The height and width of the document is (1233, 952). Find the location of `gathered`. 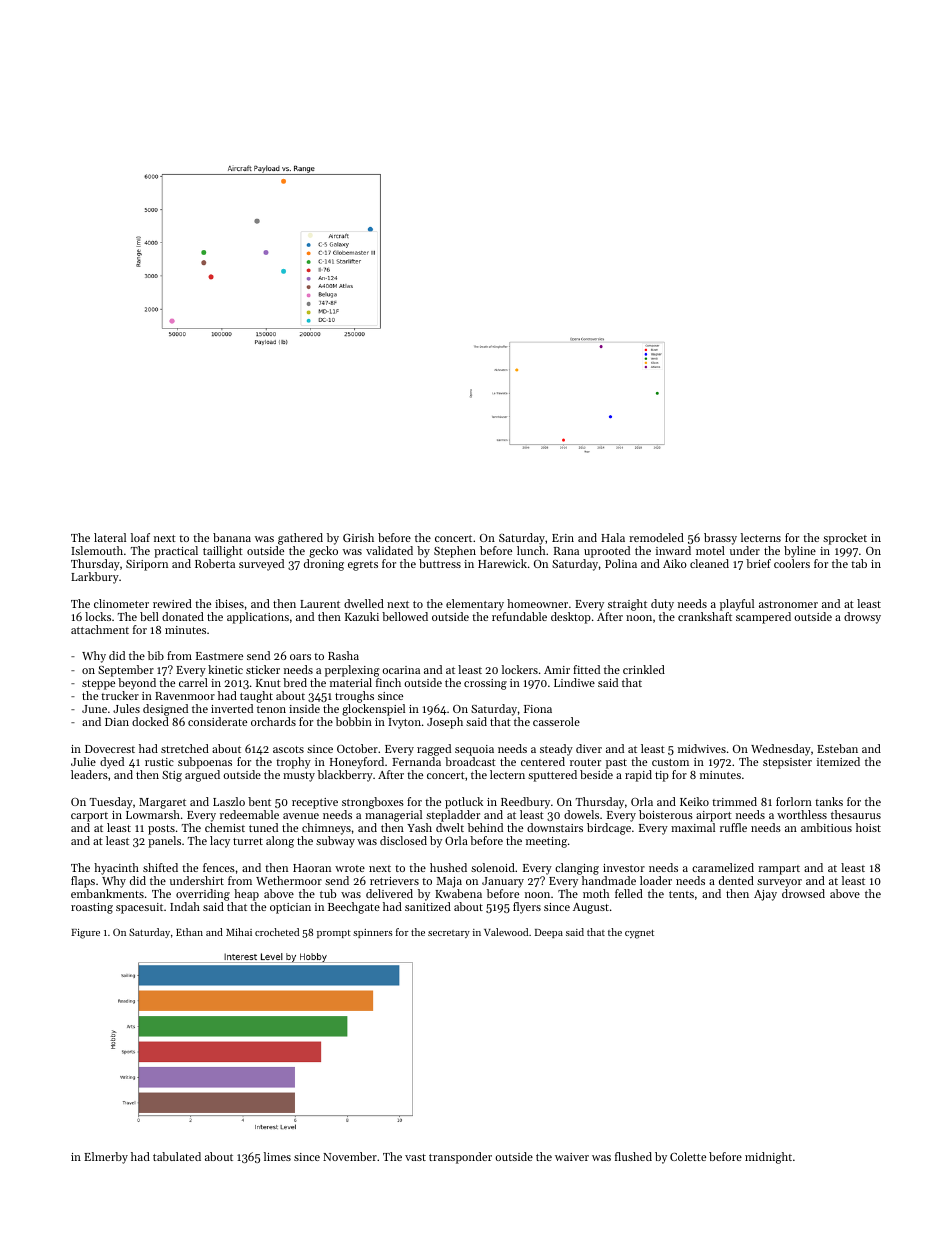

gathered is located at coordinates (300, 539).
